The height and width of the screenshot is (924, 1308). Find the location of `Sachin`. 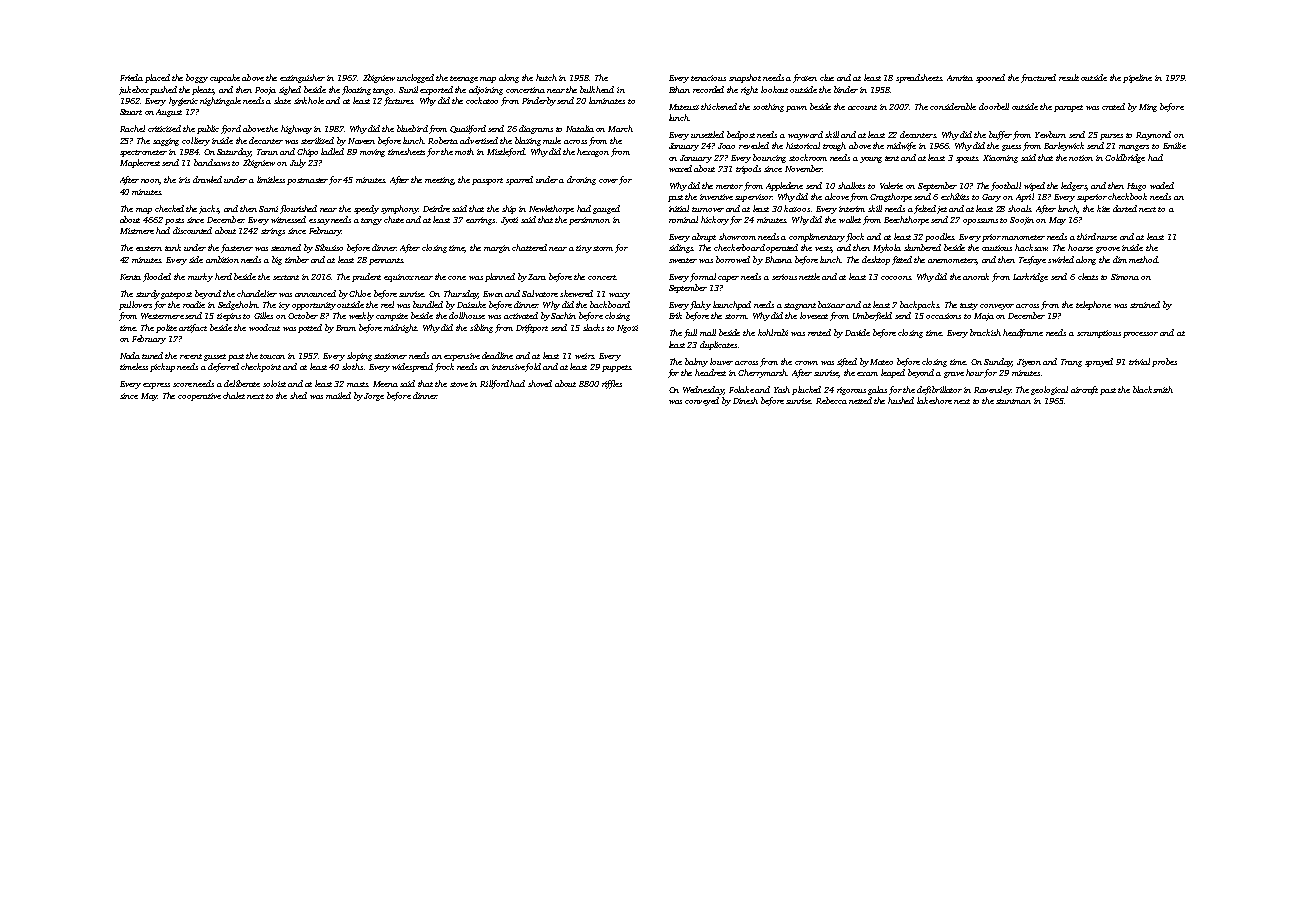

Sachin is located at coordinates (563, 315).
